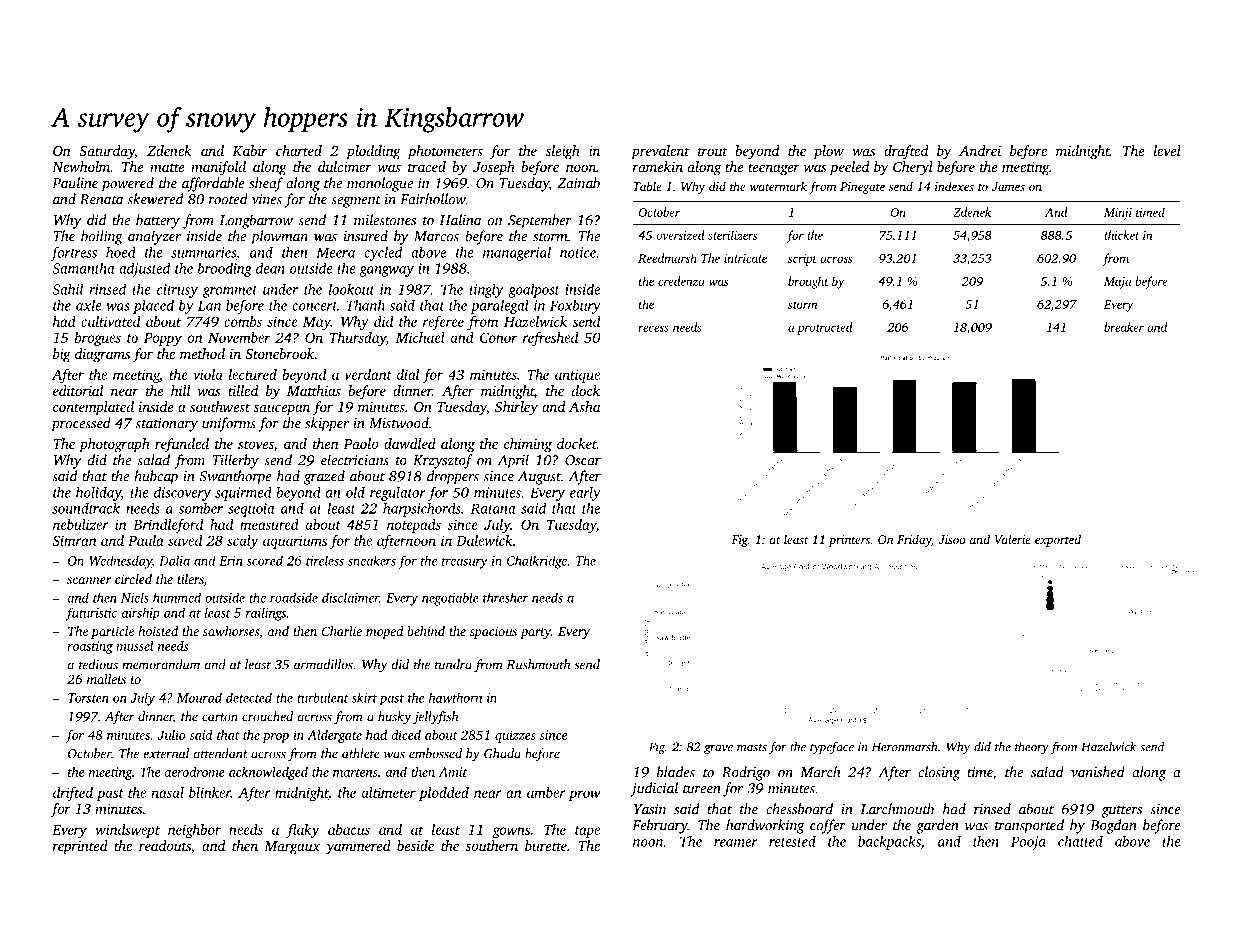 This image has height=952, width=1233. What do you see at coordinates (505, 597) in the image?
I see `thresher` at bounding box center [505, 597].
